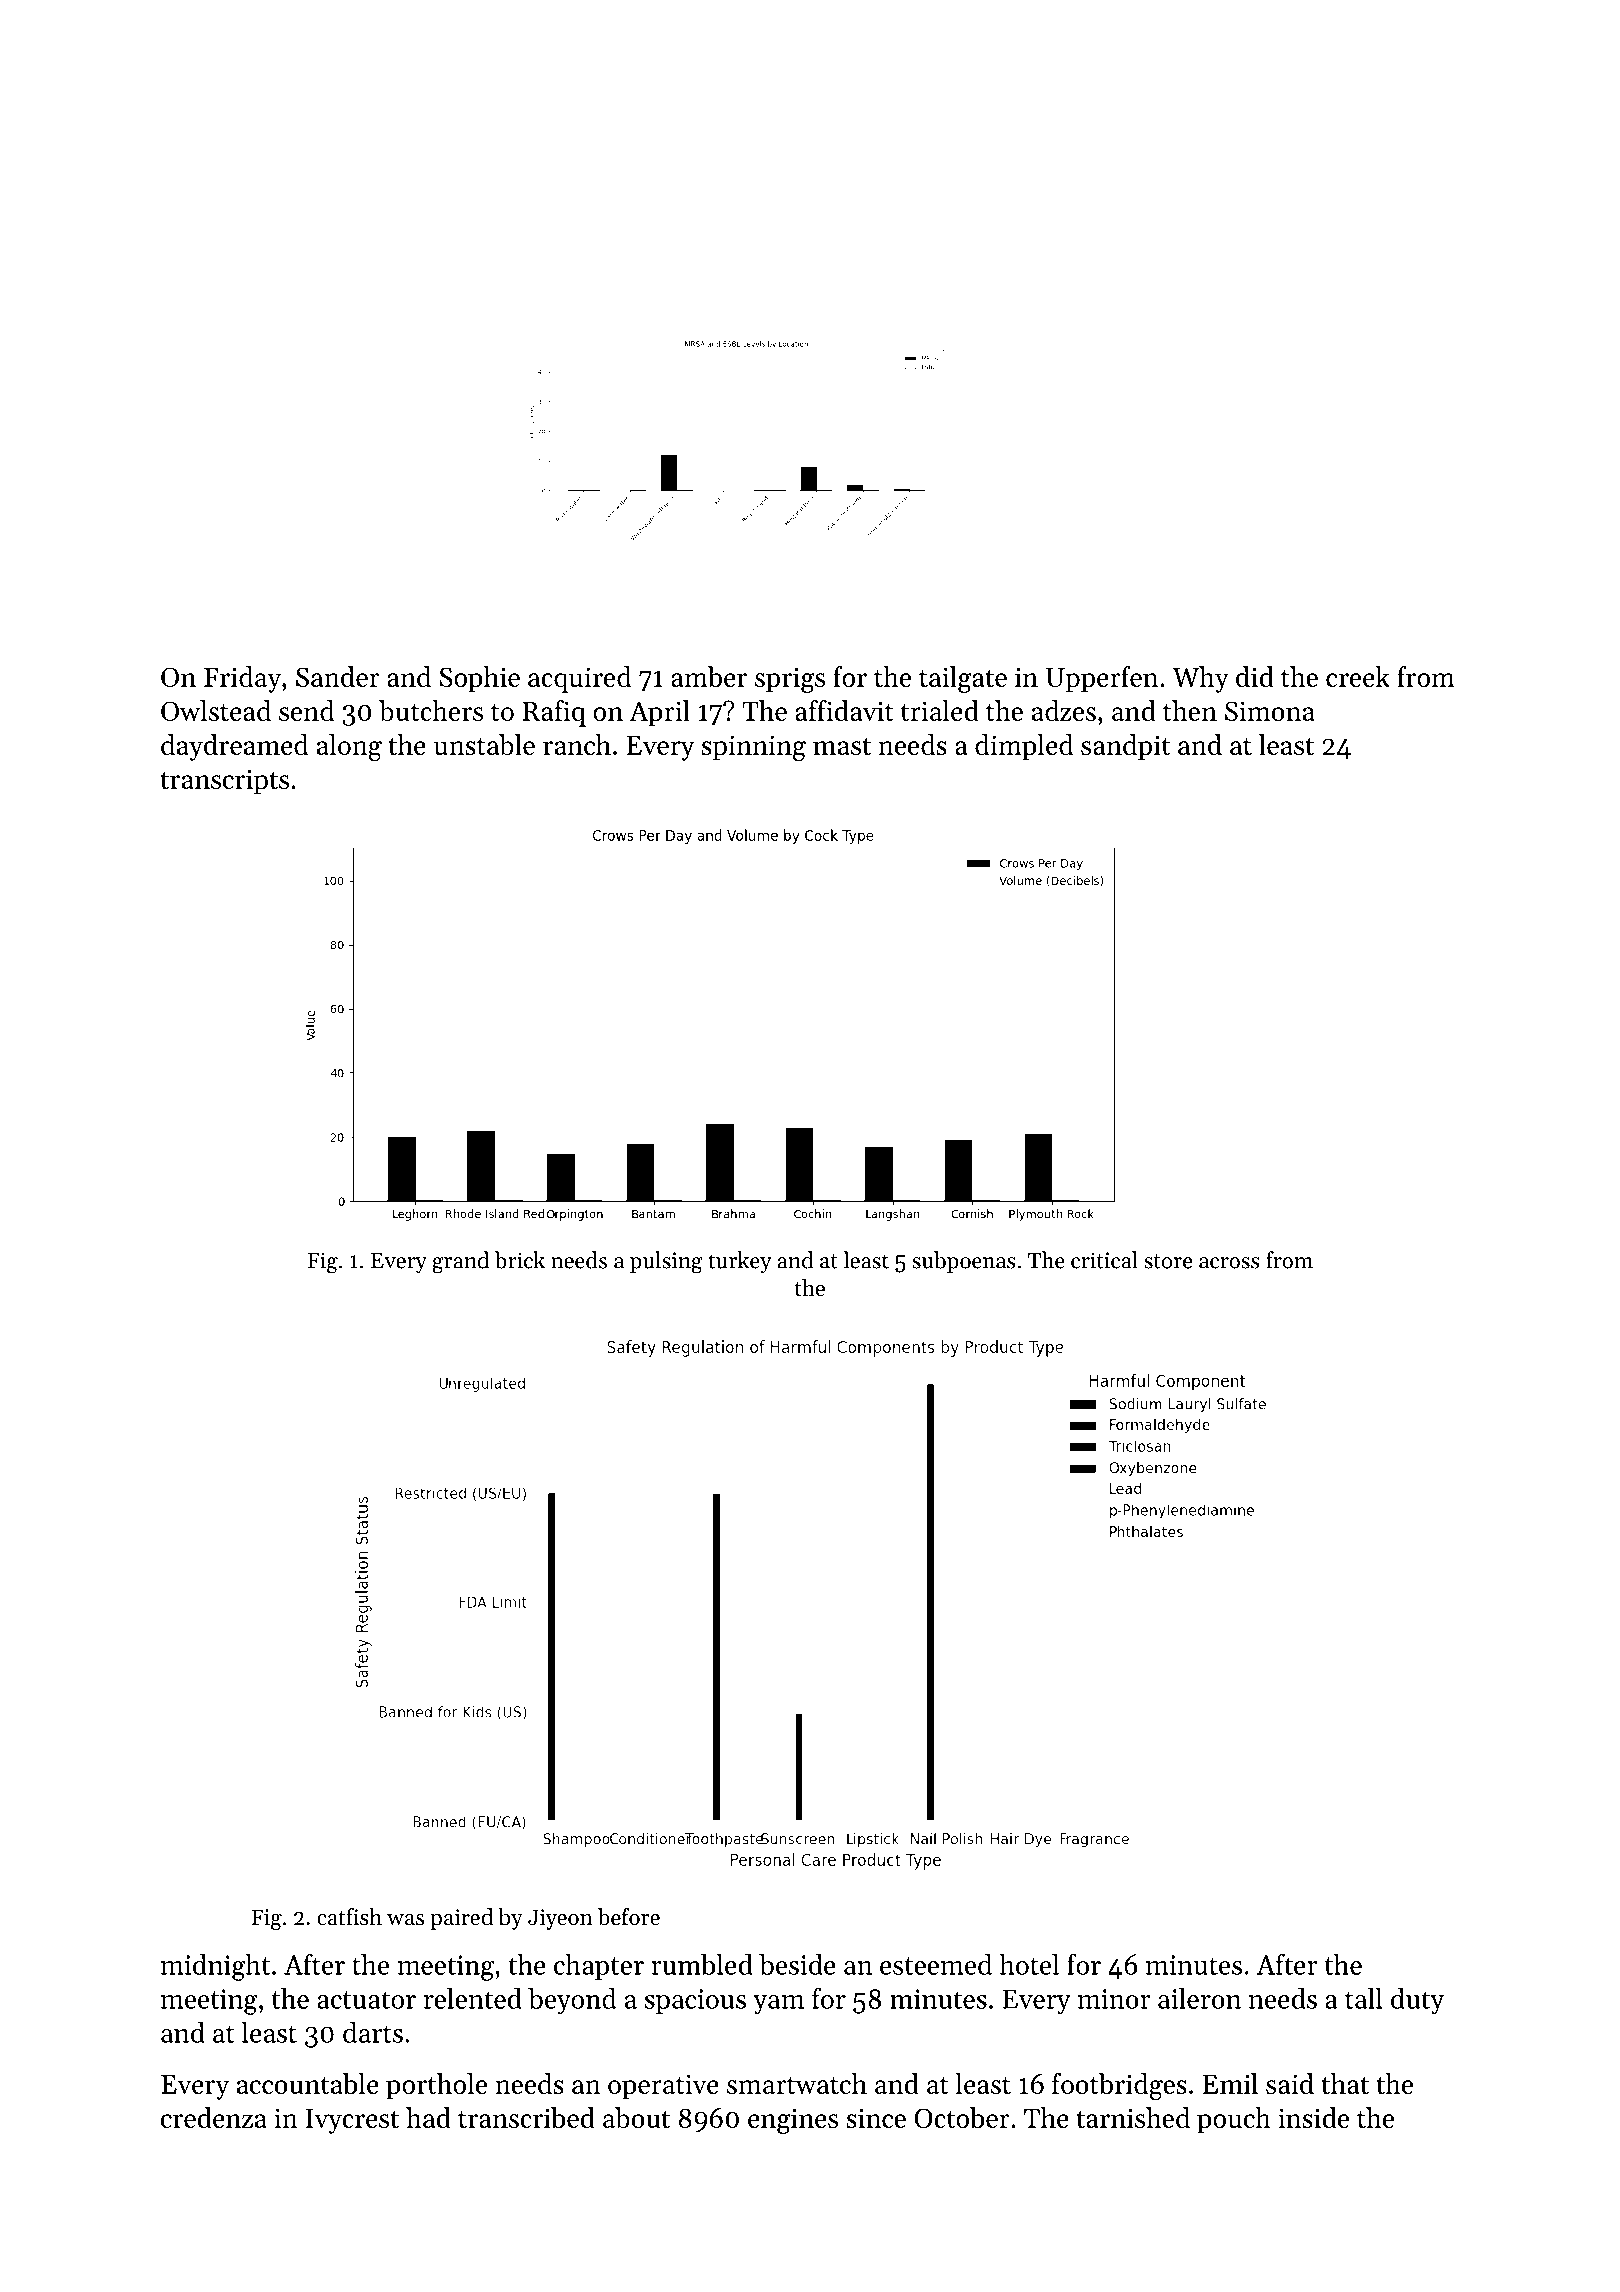 This screenshot has height=2292, width=1620. What do you see at coordinates (473, 1998) in the screenshot?
I see `relented` at bounding box center [473, 1998].
